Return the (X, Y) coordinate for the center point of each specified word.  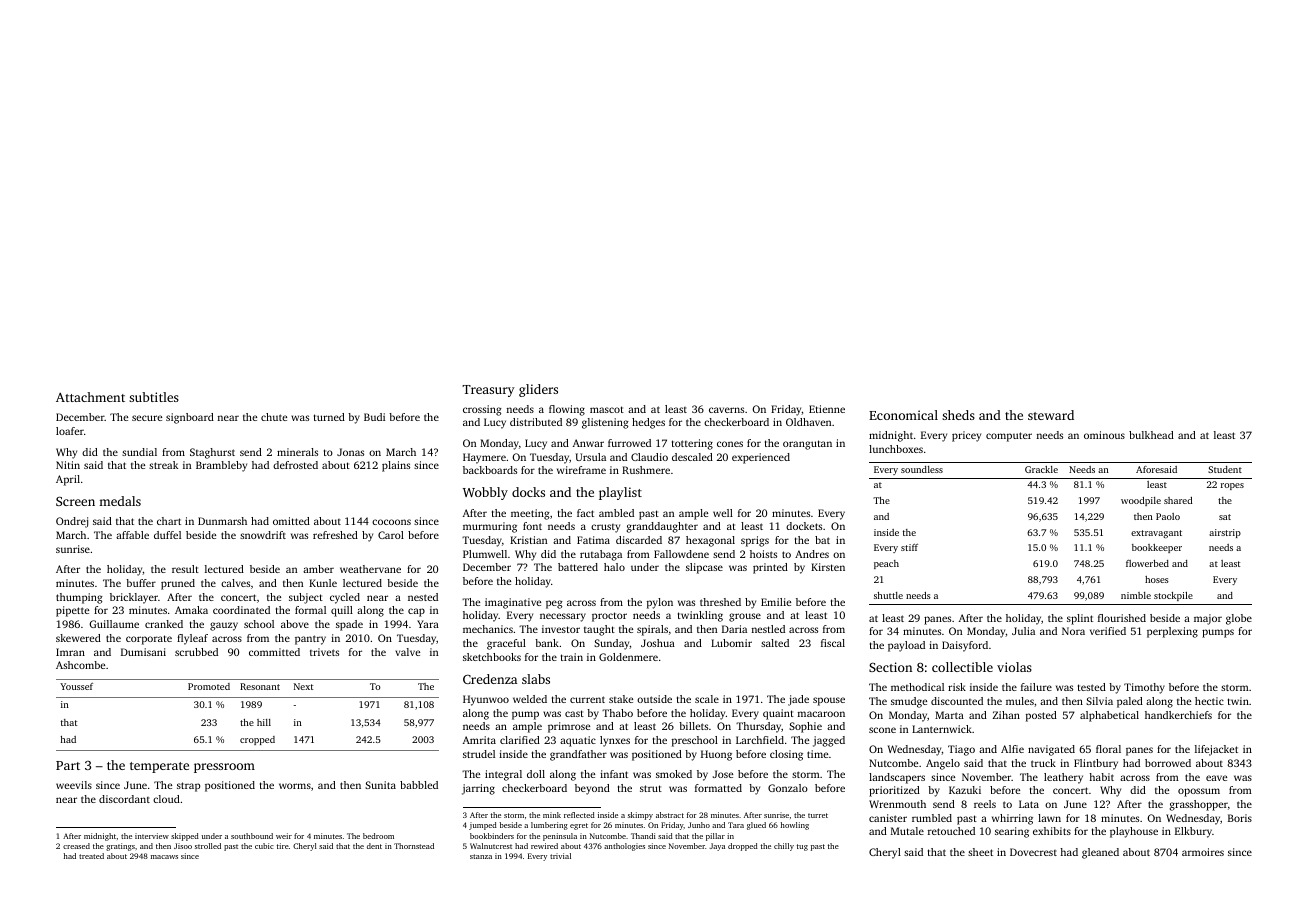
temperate (159, 767)
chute (274, 417)
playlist (620, 493)
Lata (1029, 804)
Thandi (643, 836)
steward (1051, 415)
